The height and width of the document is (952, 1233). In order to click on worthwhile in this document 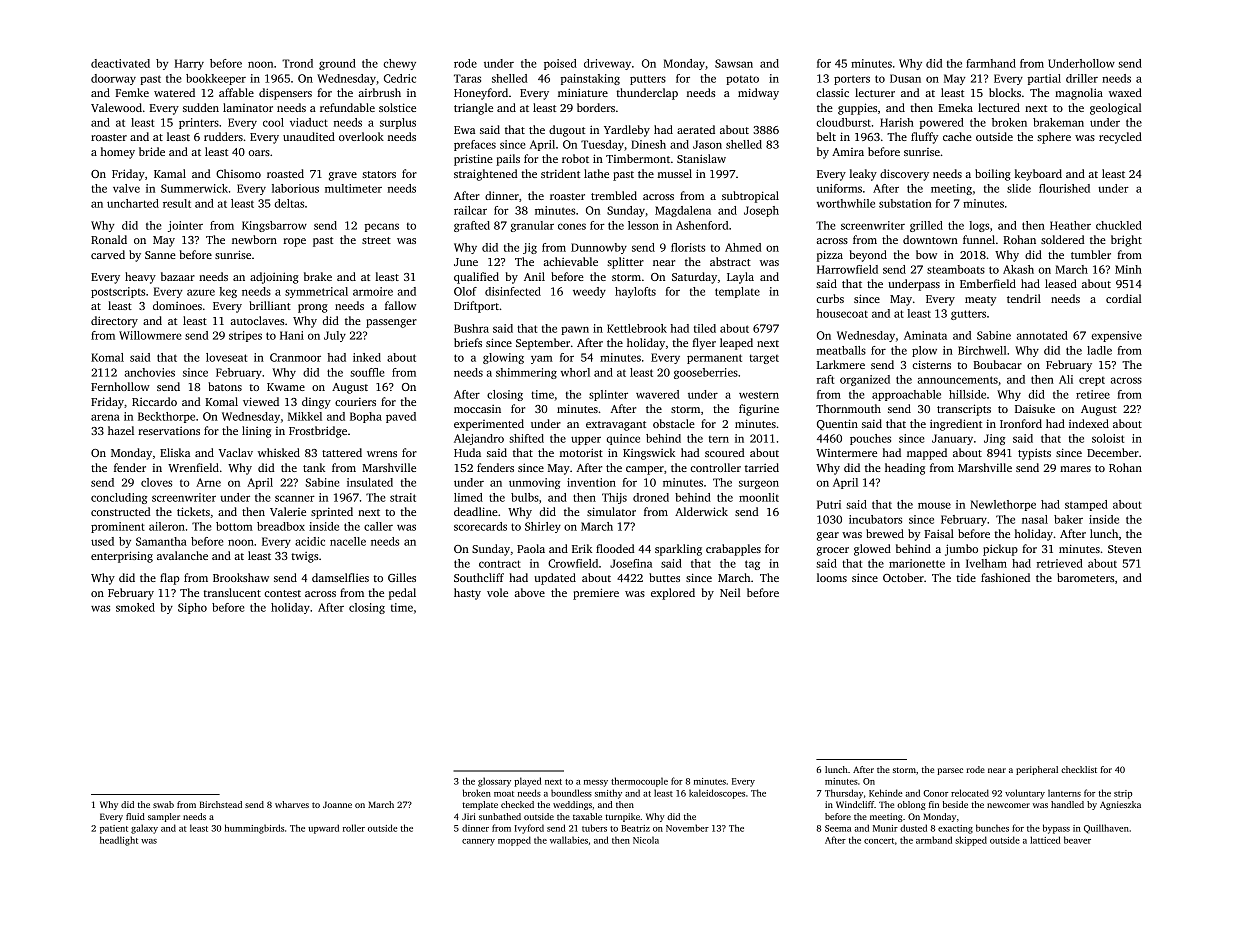, I will do `click(846, 203)`.
